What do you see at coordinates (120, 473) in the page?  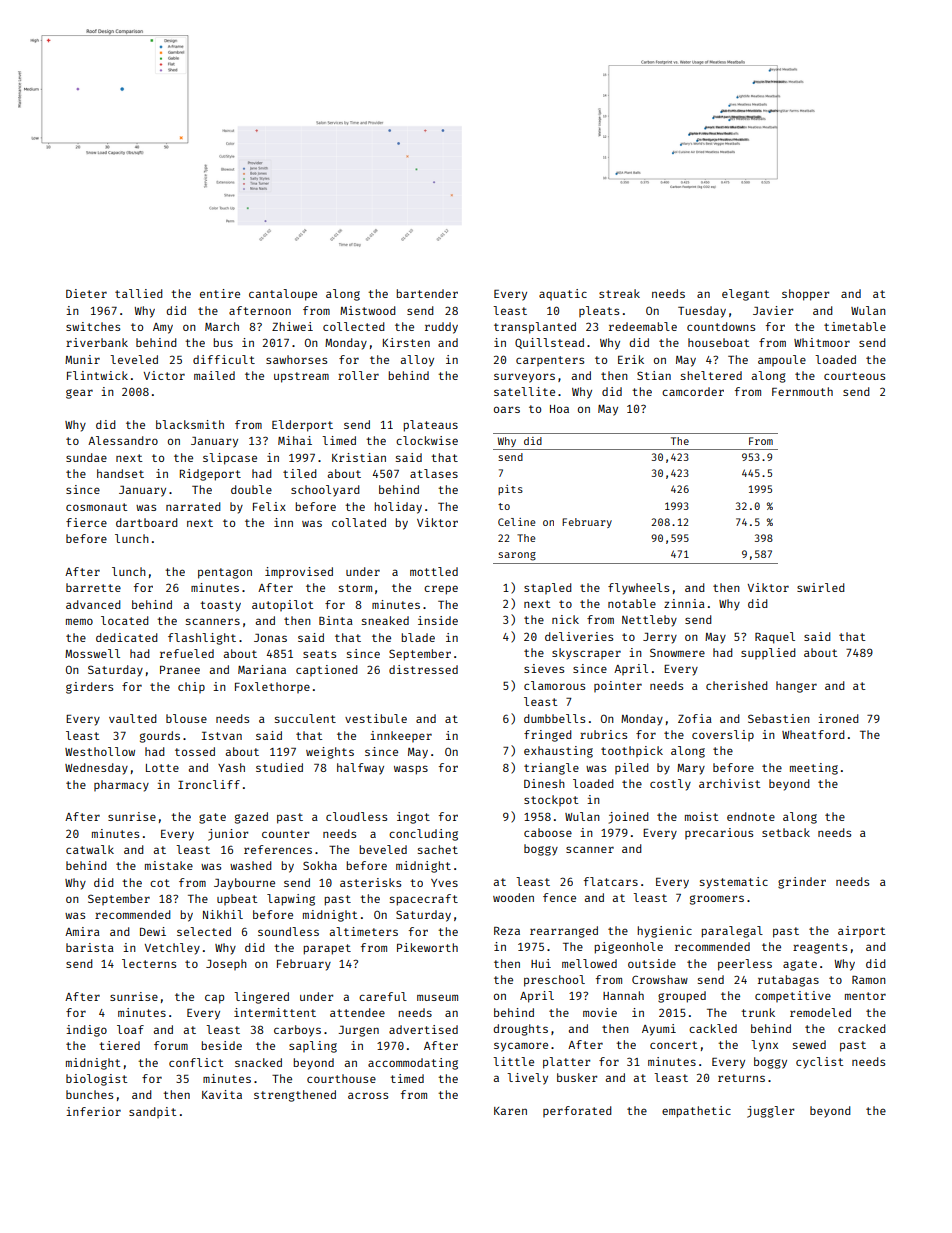 I see `handset` at bounding box center [120, 473].
